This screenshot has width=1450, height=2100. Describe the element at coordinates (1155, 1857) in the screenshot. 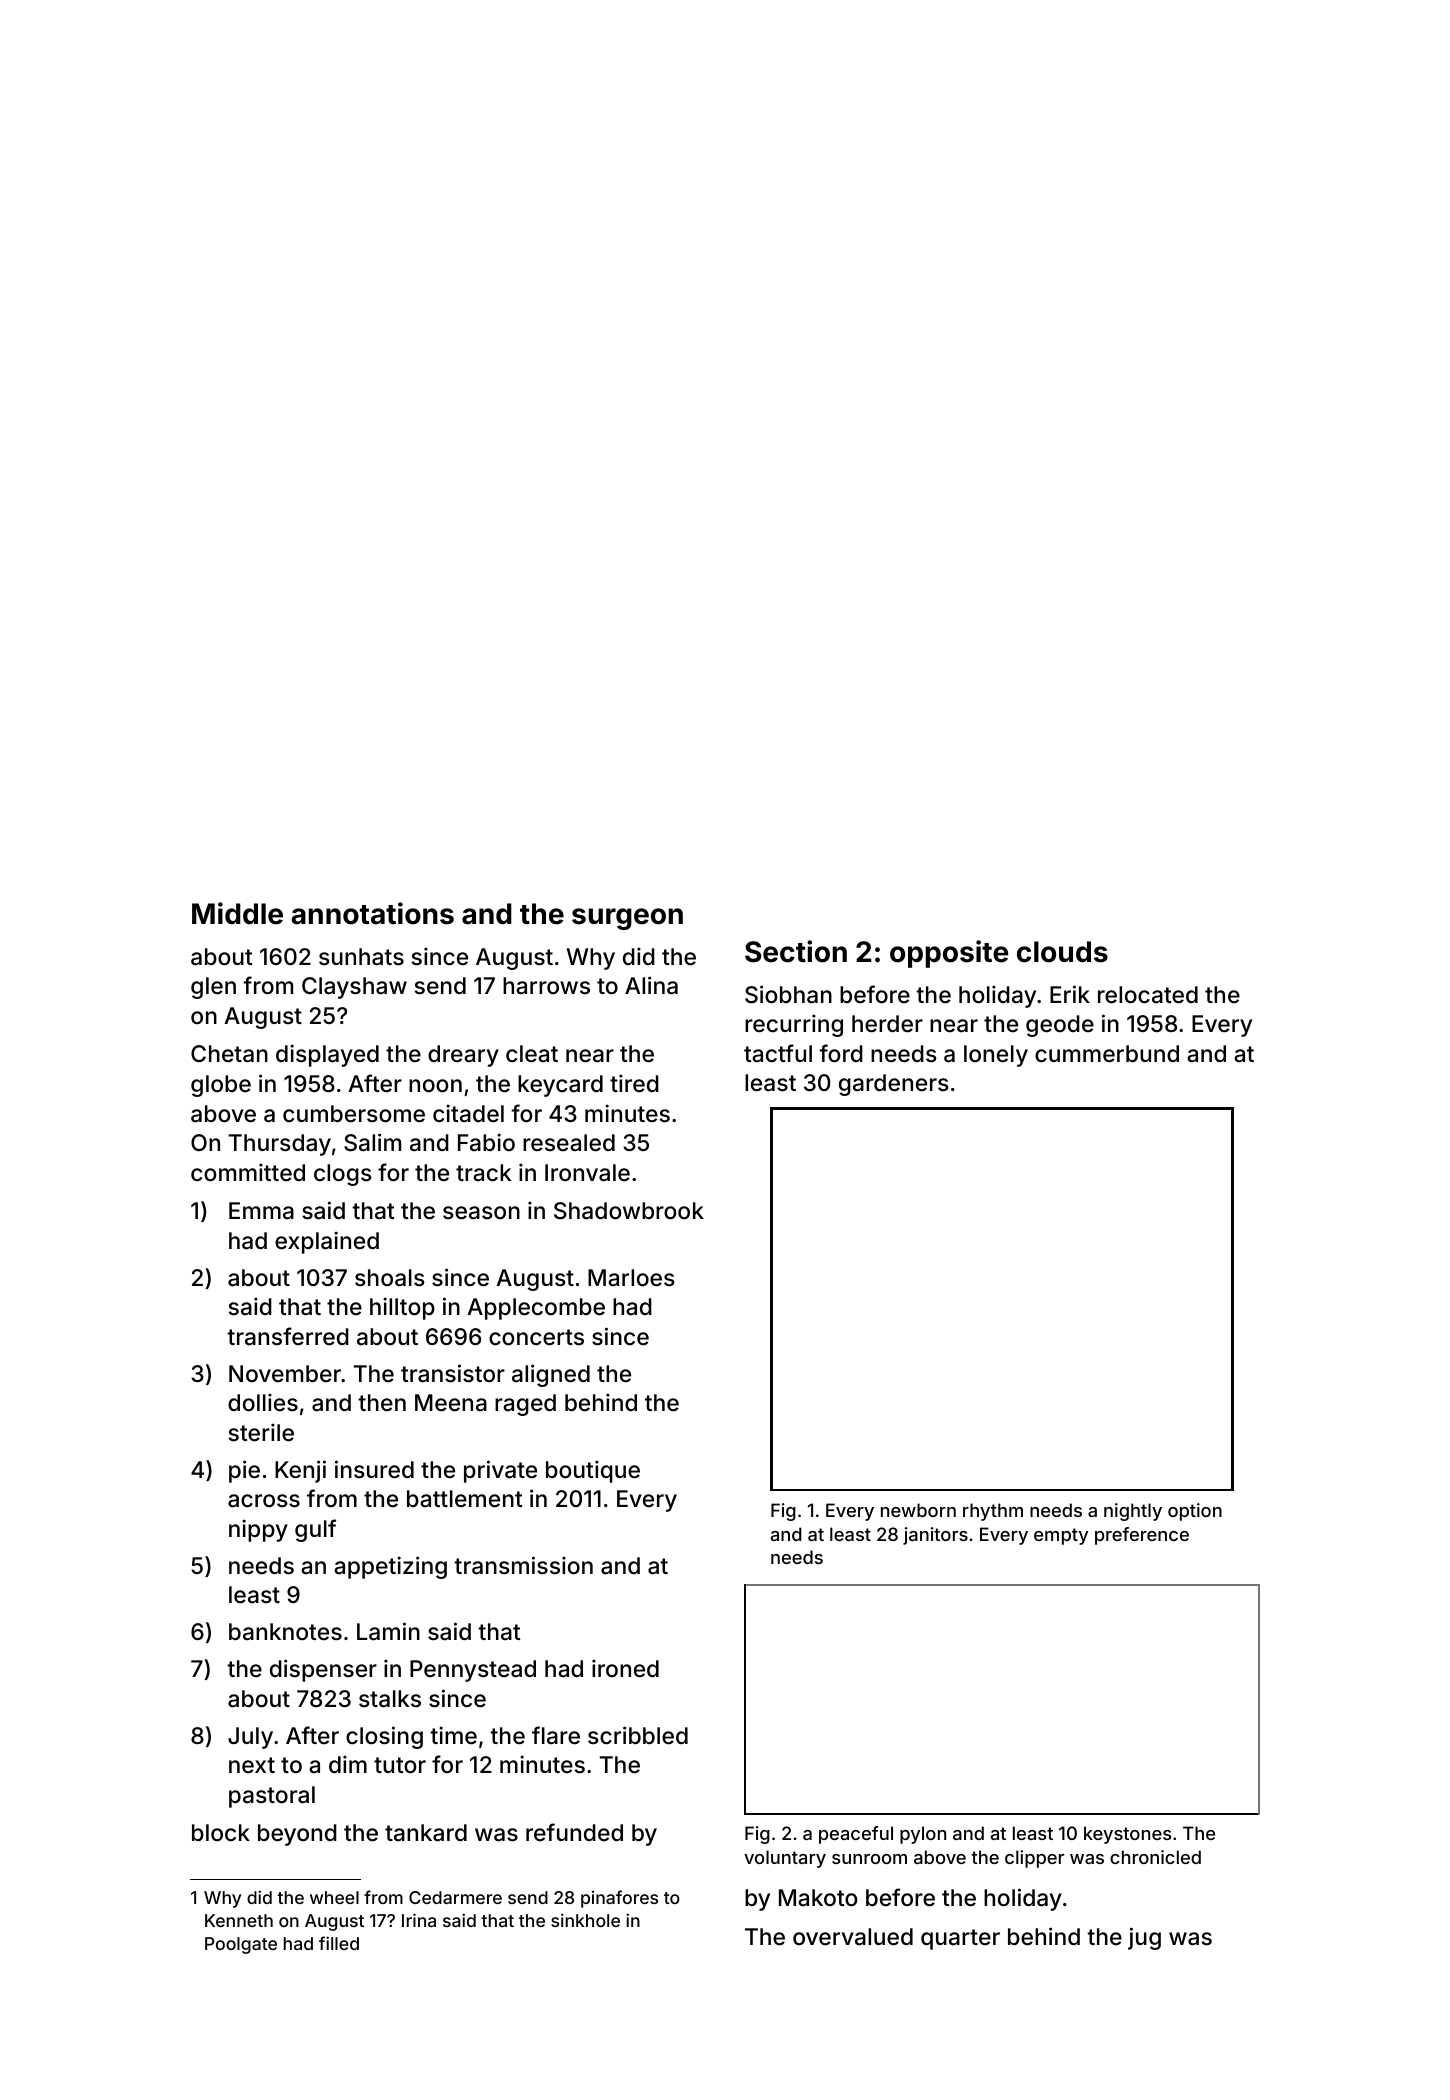

I see `chronicled` at that location.
